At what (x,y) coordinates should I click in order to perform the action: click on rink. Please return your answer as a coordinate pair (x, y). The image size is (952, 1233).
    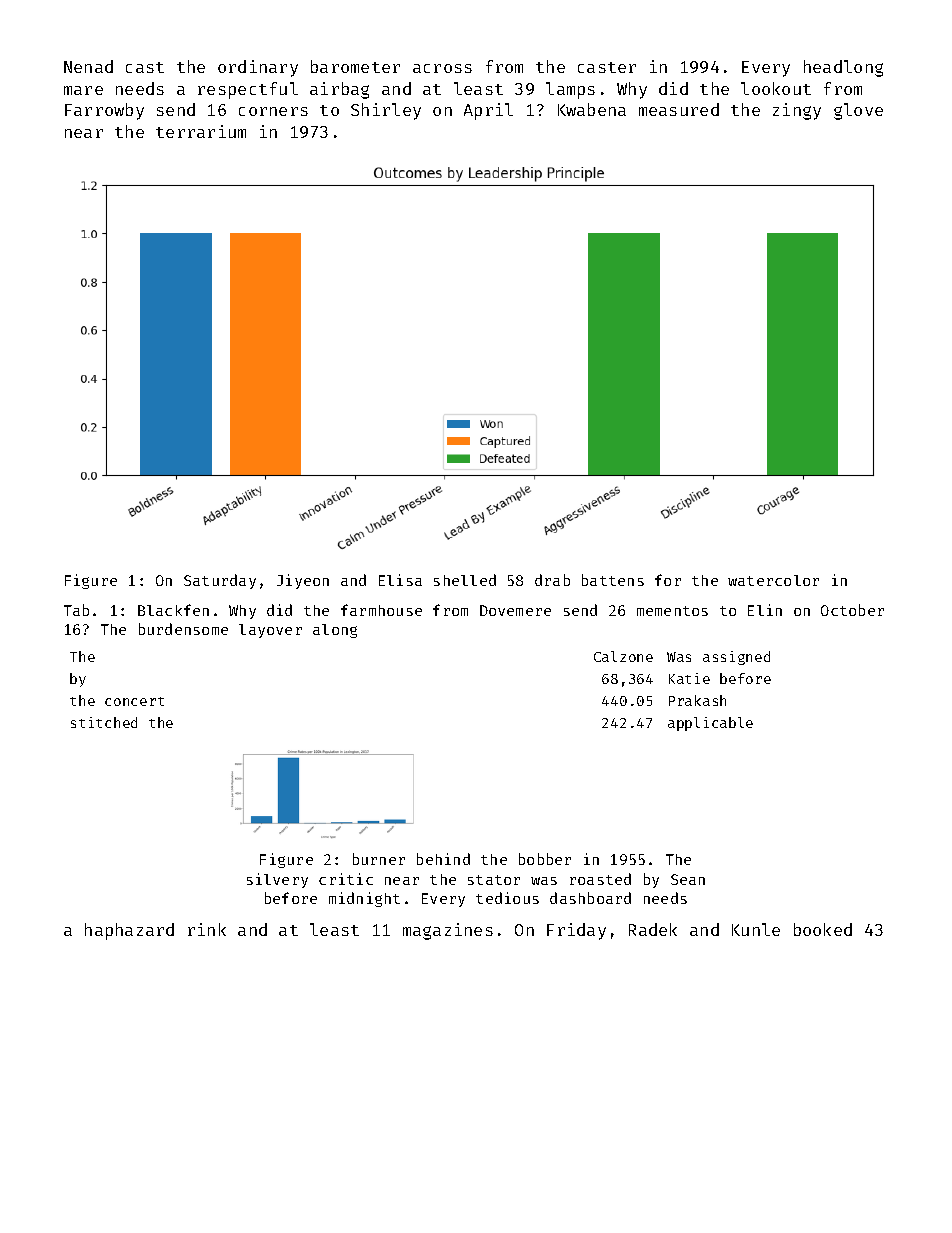
    Looking at the image, I should click on (207, 929).
